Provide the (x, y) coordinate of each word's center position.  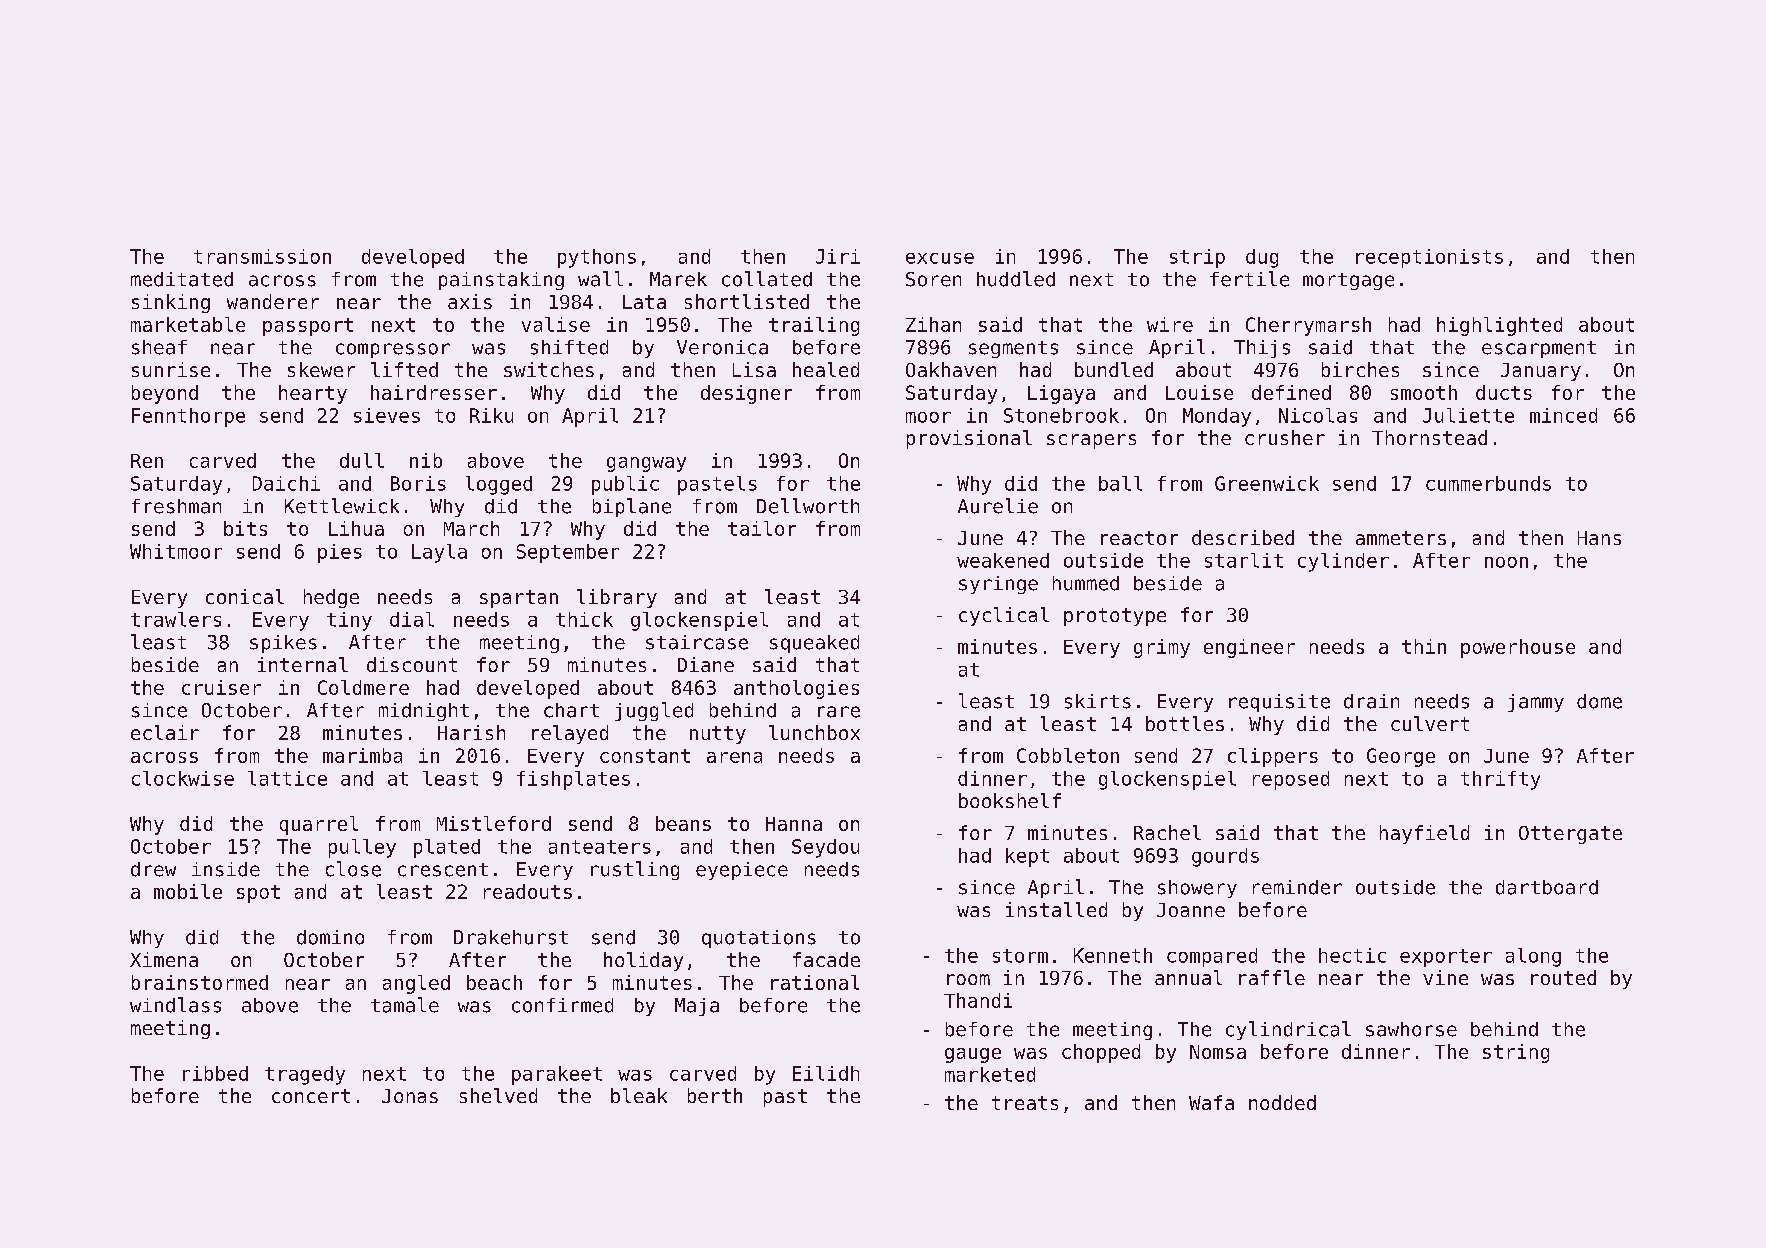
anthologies (796, 689)
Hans (1599, 538)
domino (330, 937)
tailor (762, 528)
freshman (176, 506)
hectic (1352, 955)
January (1541, 372)
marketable (188, 324)
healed (826, 369)
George (1401, 757)
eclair (165, 732)
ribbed (215, 1073)
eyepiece (742, 871)
